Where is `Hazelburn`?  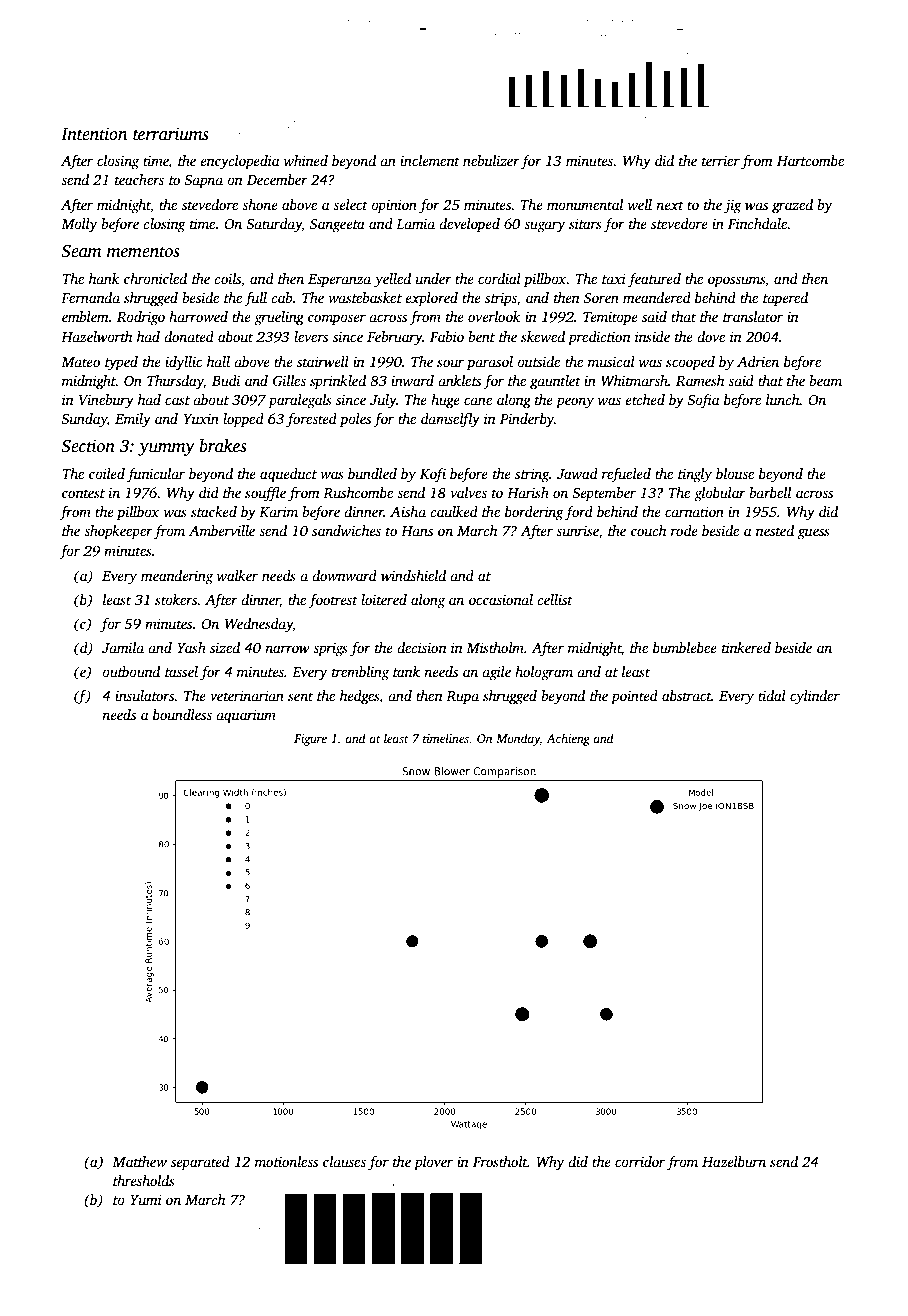
Hazelburn is located at coordinates (734, 1161).
